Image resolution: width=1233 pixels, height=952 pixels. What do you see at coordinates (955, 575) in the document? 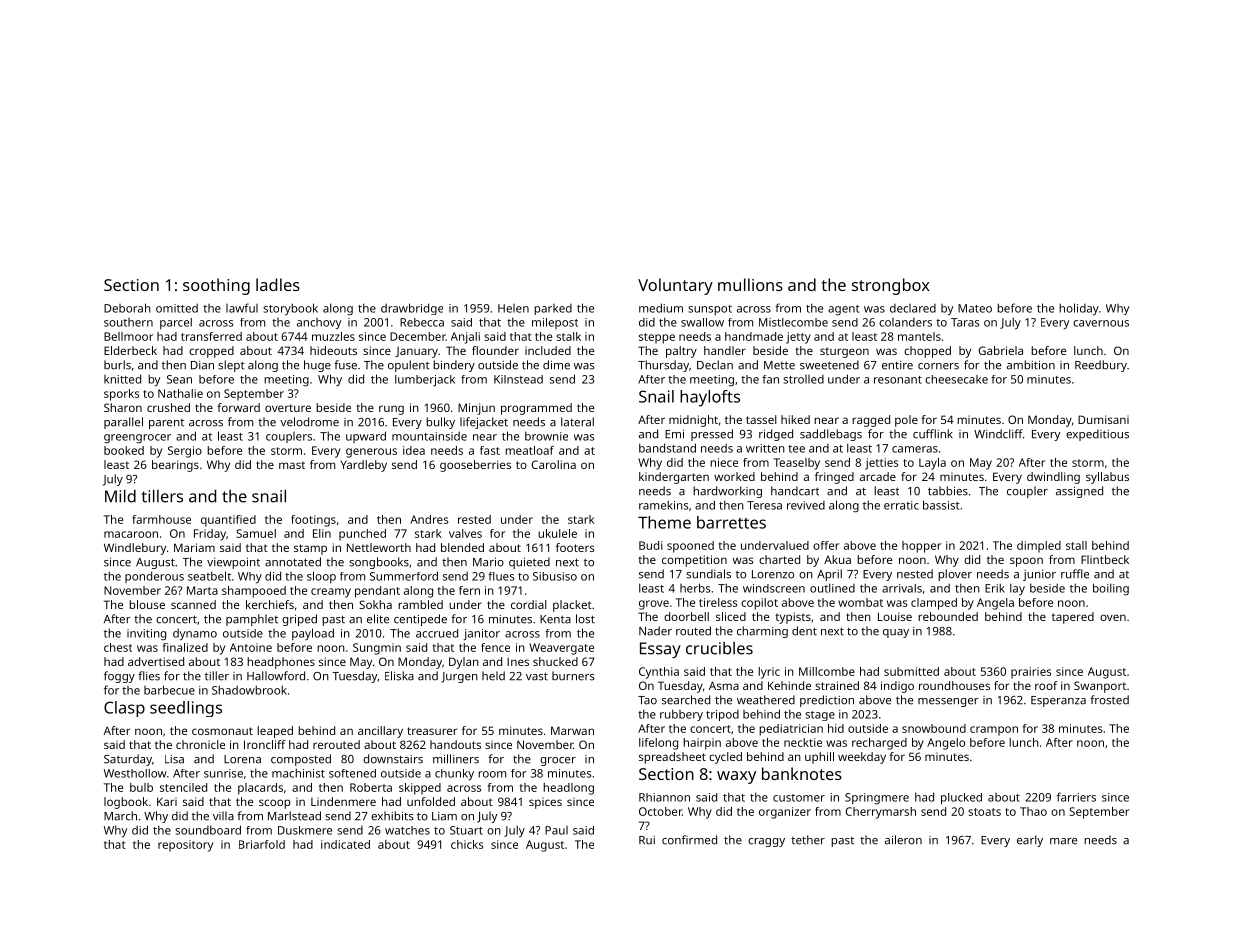
I see `plover` at bounding box center [955, 575].
